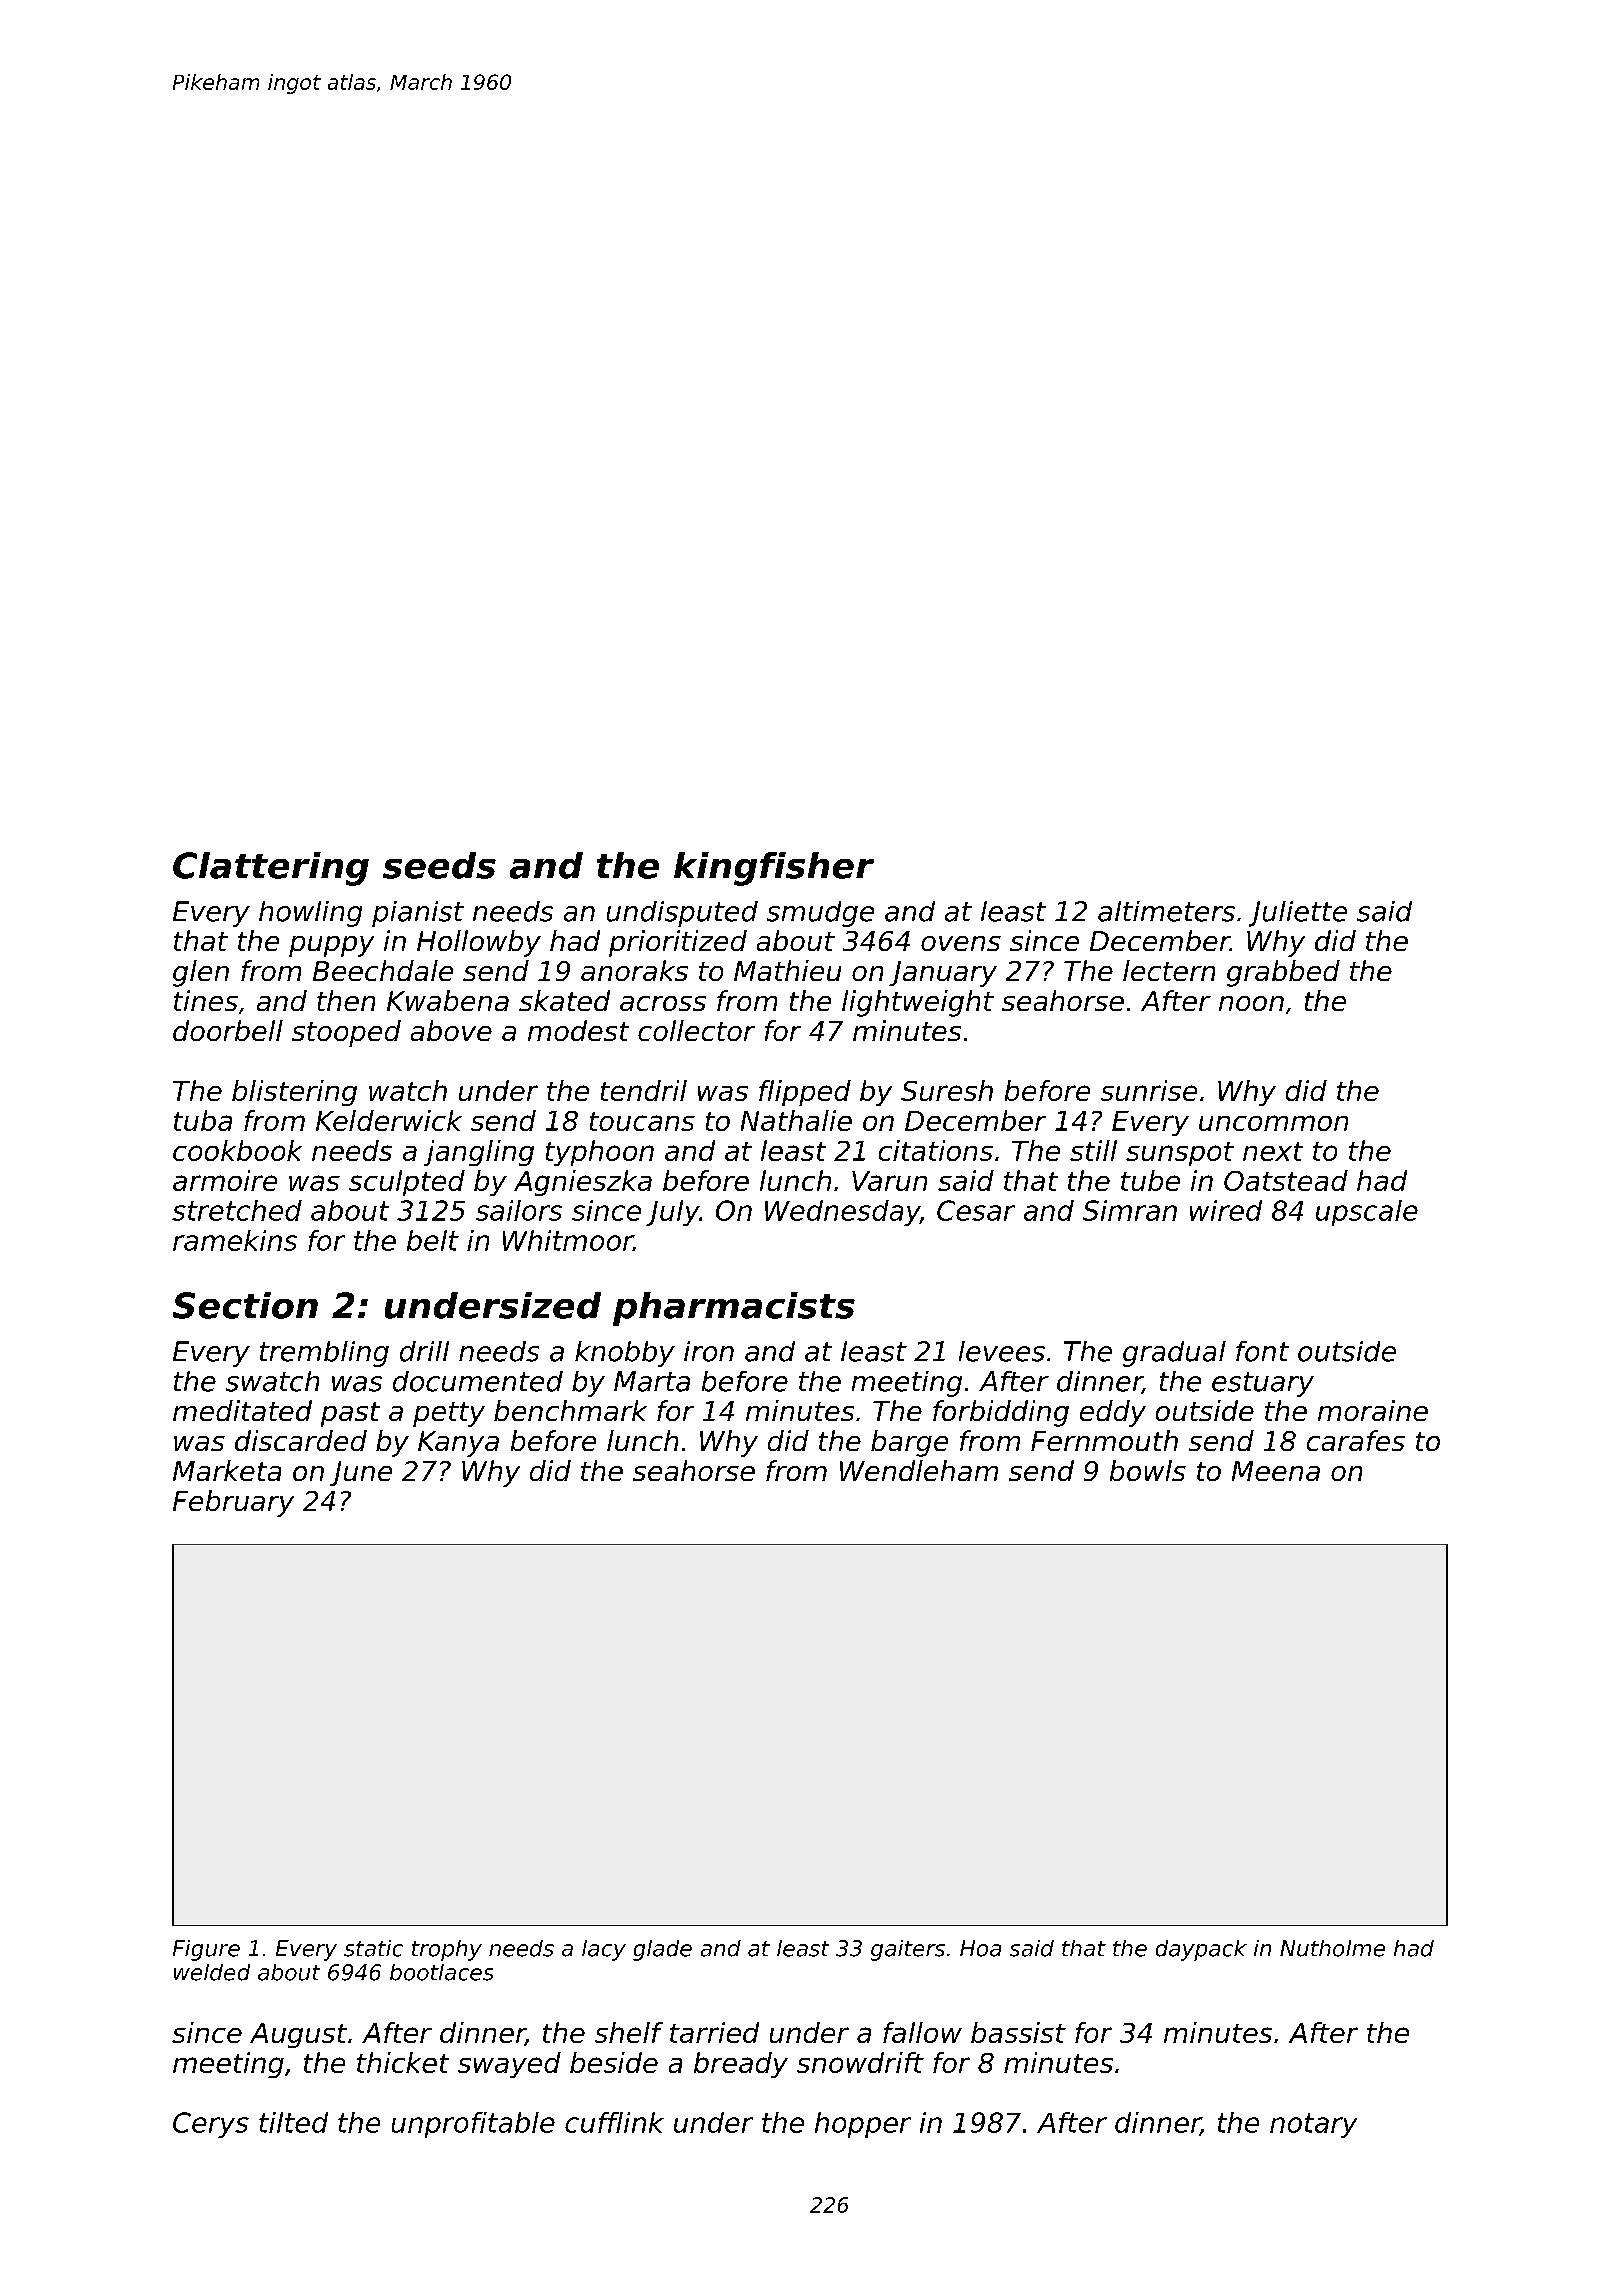  What do you see at coordinates (233, 1503) in the document?
I see `February` at bounding box center [233, 1503].
